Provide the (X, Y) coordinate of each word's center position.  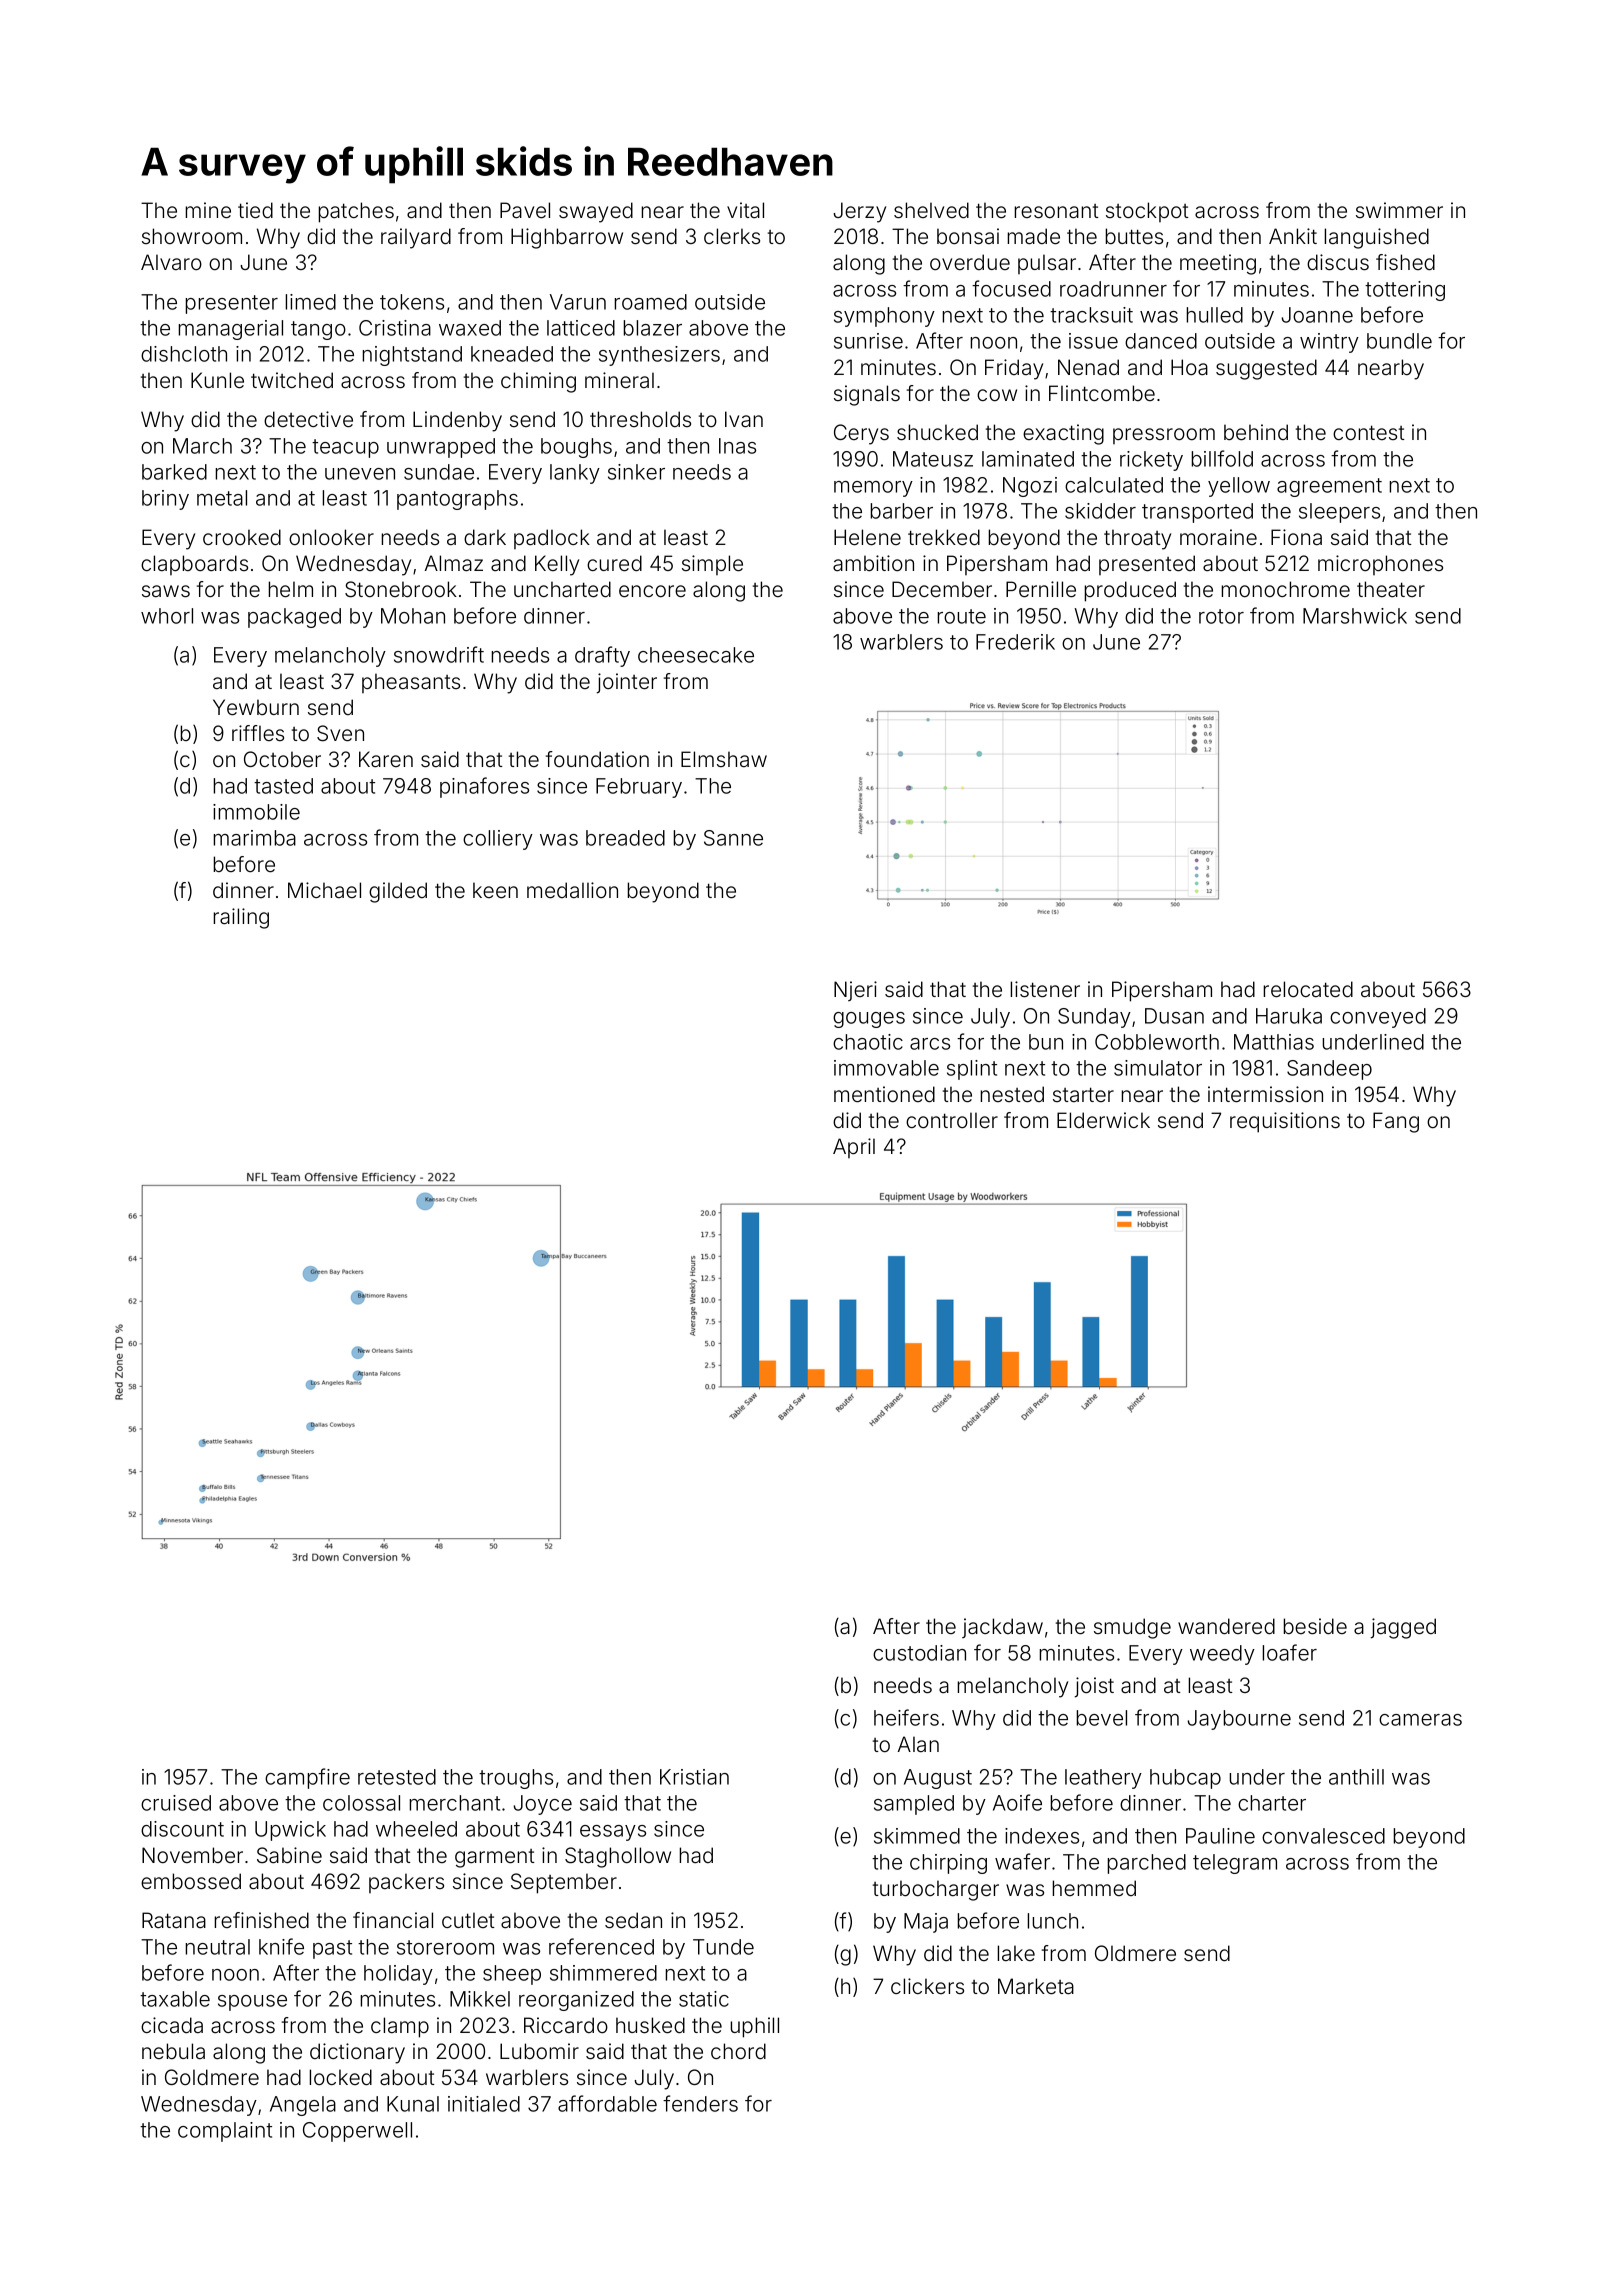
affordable (607, 2103)
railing (241, 918)
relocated (1308, 989)
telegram (1235, 1864)
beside (1315, 1626)
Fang (1396, 1122)
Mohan (413, 616)
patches (356, 212)
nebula (173, 2051)
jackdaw (1002, 1628)
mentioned (884, 1094)
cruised (176, 1803)
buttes (1134, 236)
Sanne (733, 838)
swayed (596, 212)
